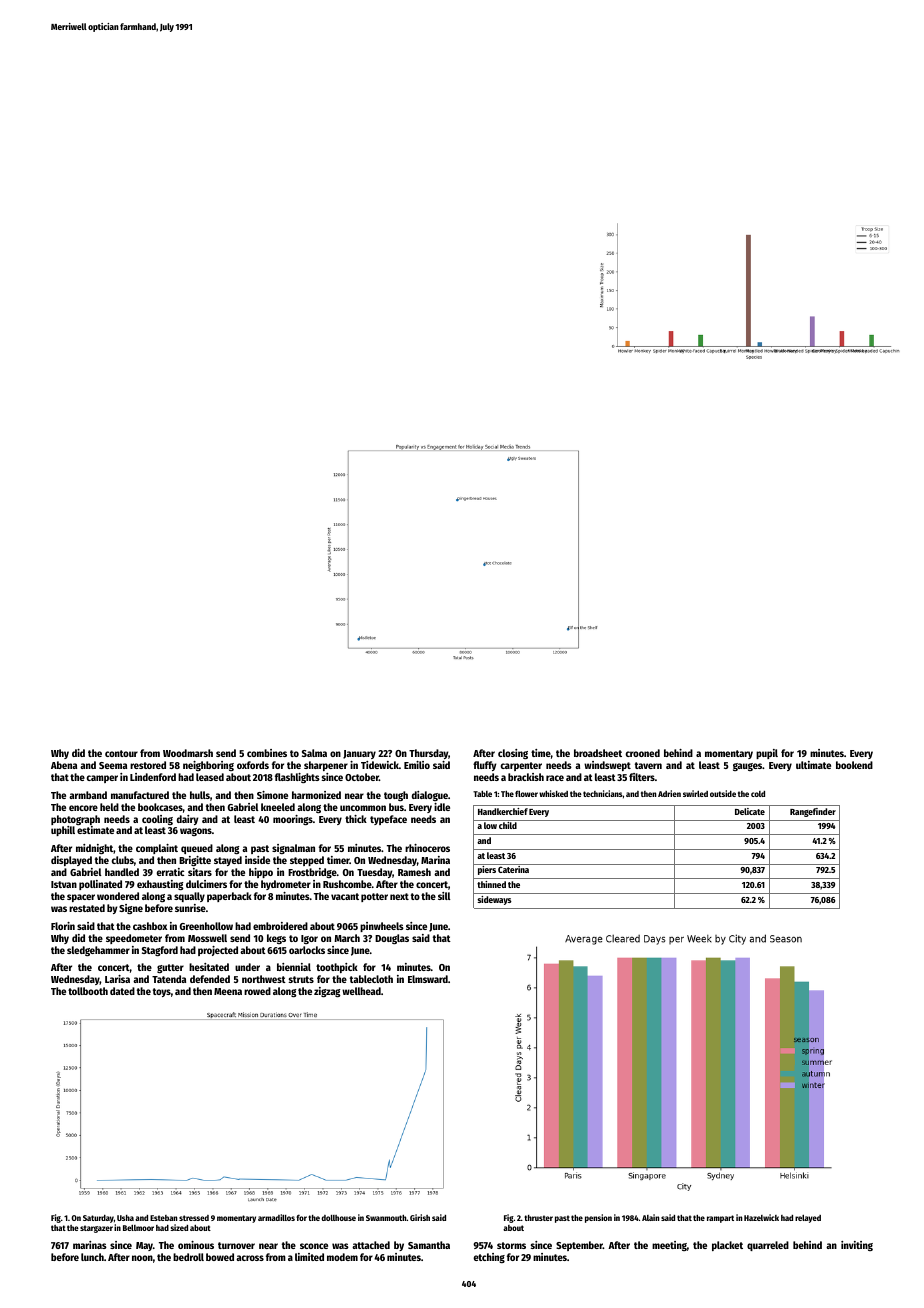 This screenshot has width=924, height=1308. What do you see at coordinates (428, 979) in the screenshot?
I see `Elmsward` at bounding box center [428, 979].
